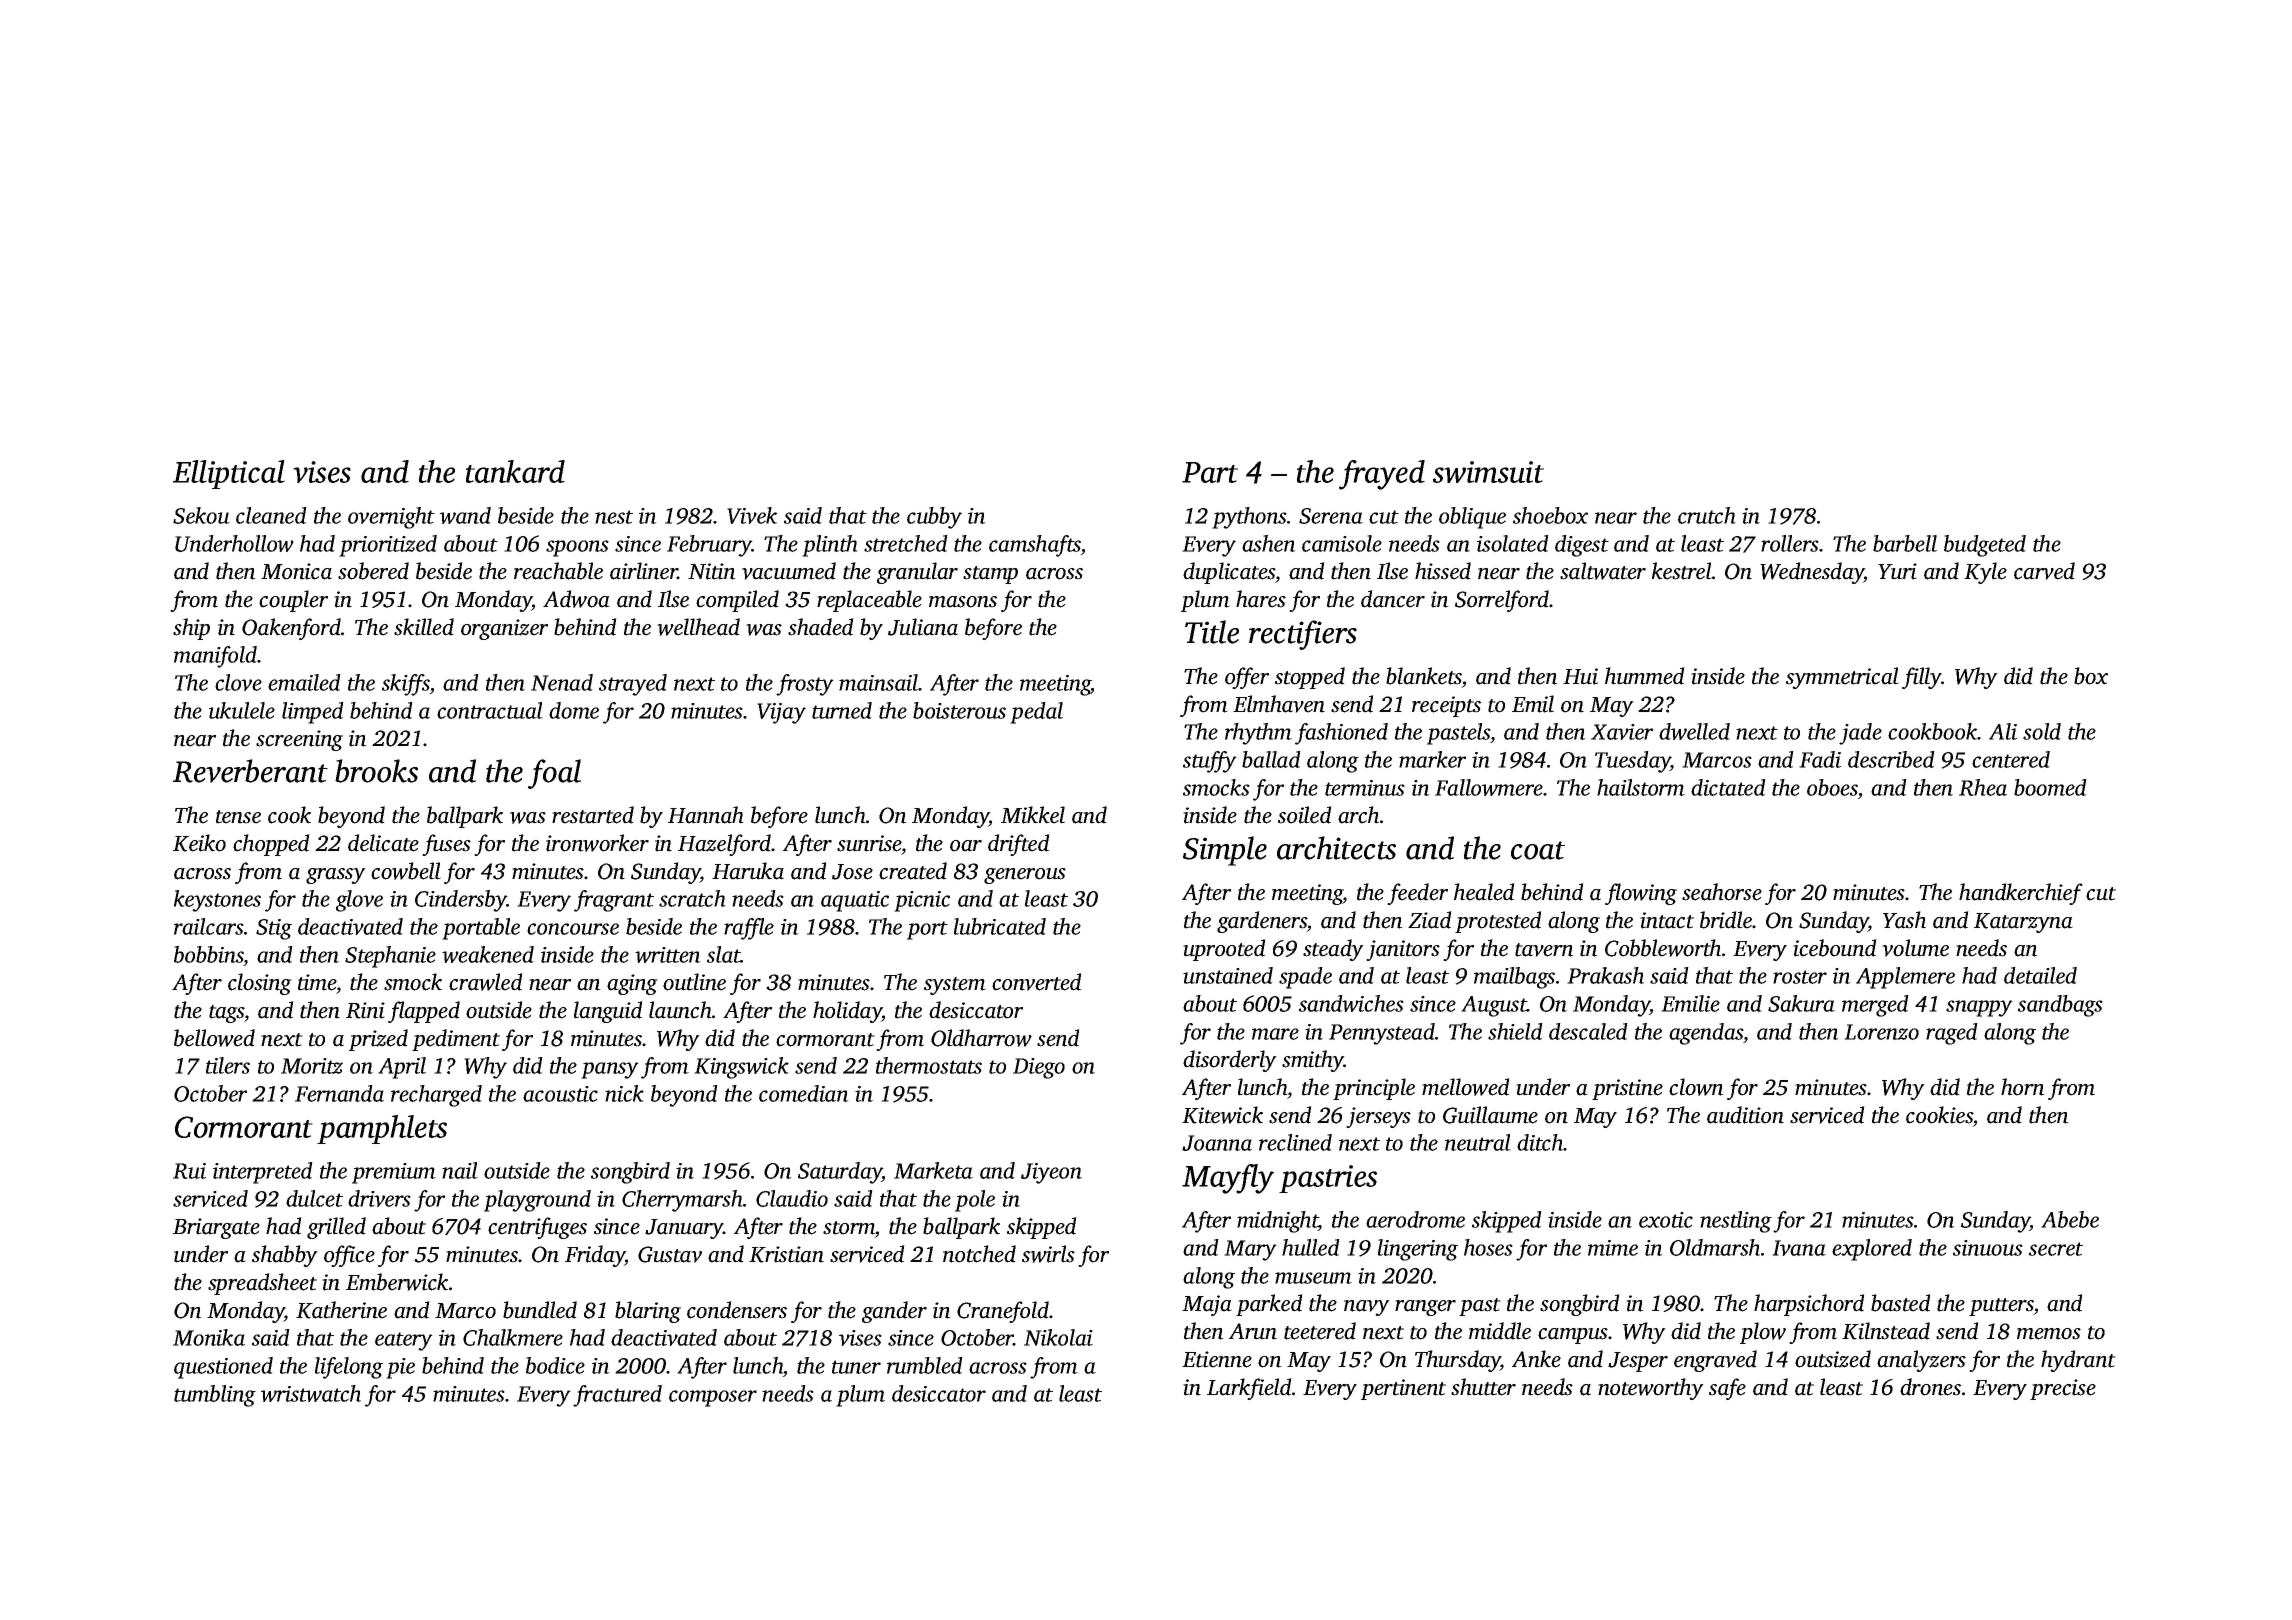  Describe the element at coordinates (189, 1171) in the screenshot. I see `Rui` at that location.
